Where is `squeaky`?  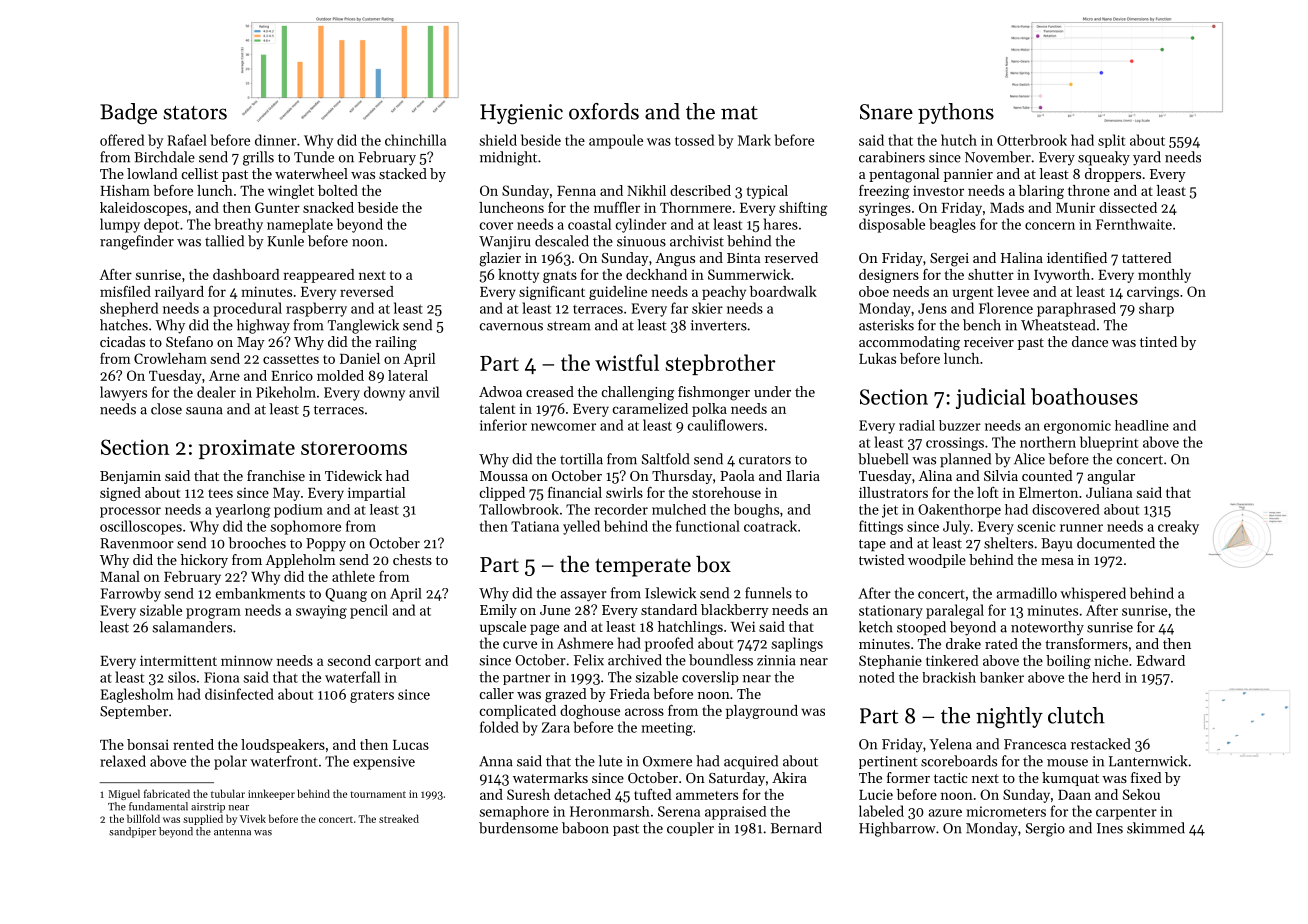
squeaky is located at coordinates (1104, 158).
